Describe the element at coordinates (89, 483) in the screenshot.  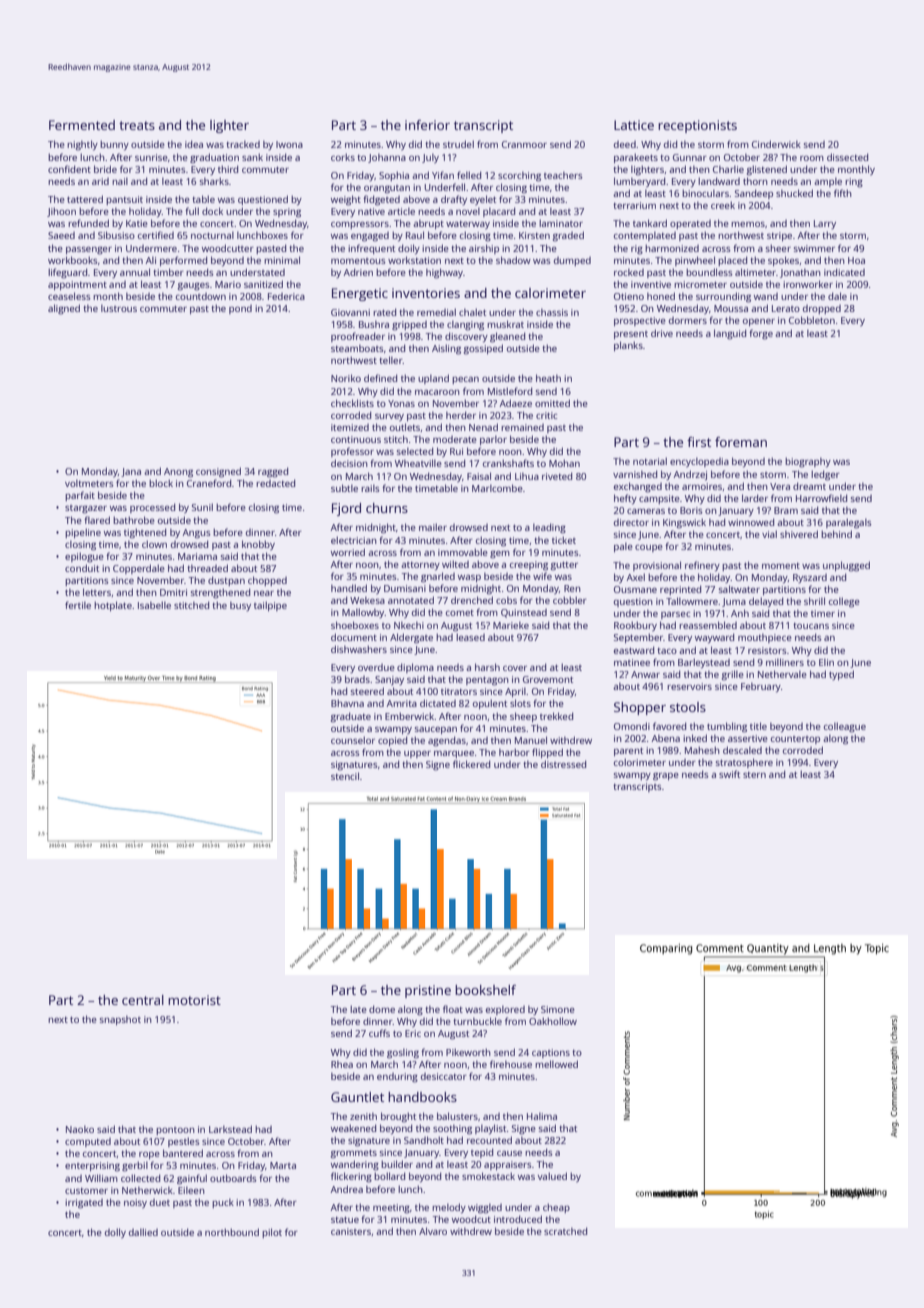
I see `voltmeters` at that location.
